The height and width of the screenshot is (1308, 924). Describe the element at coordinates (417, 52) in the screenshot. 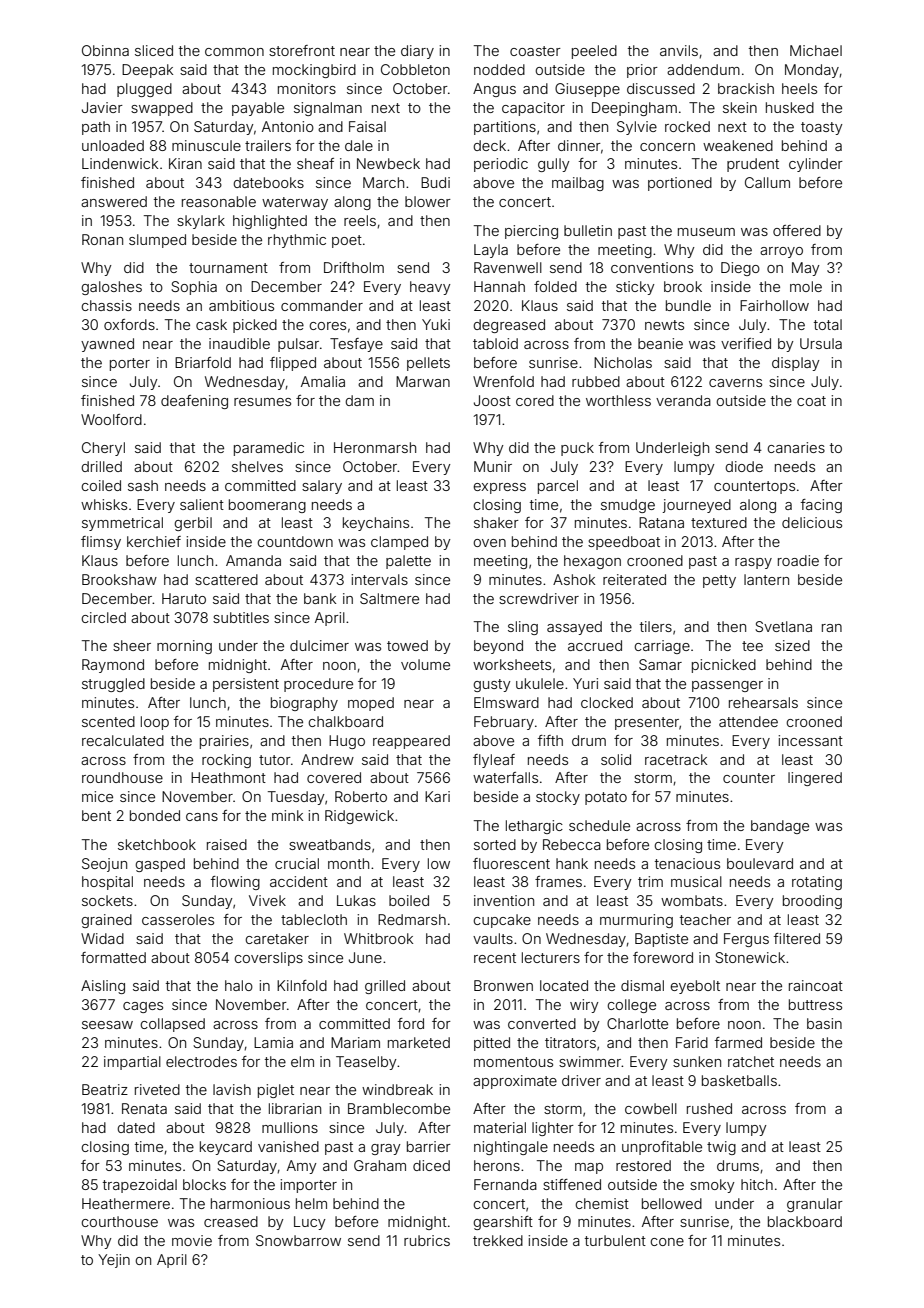

I see `diary` at that location.
